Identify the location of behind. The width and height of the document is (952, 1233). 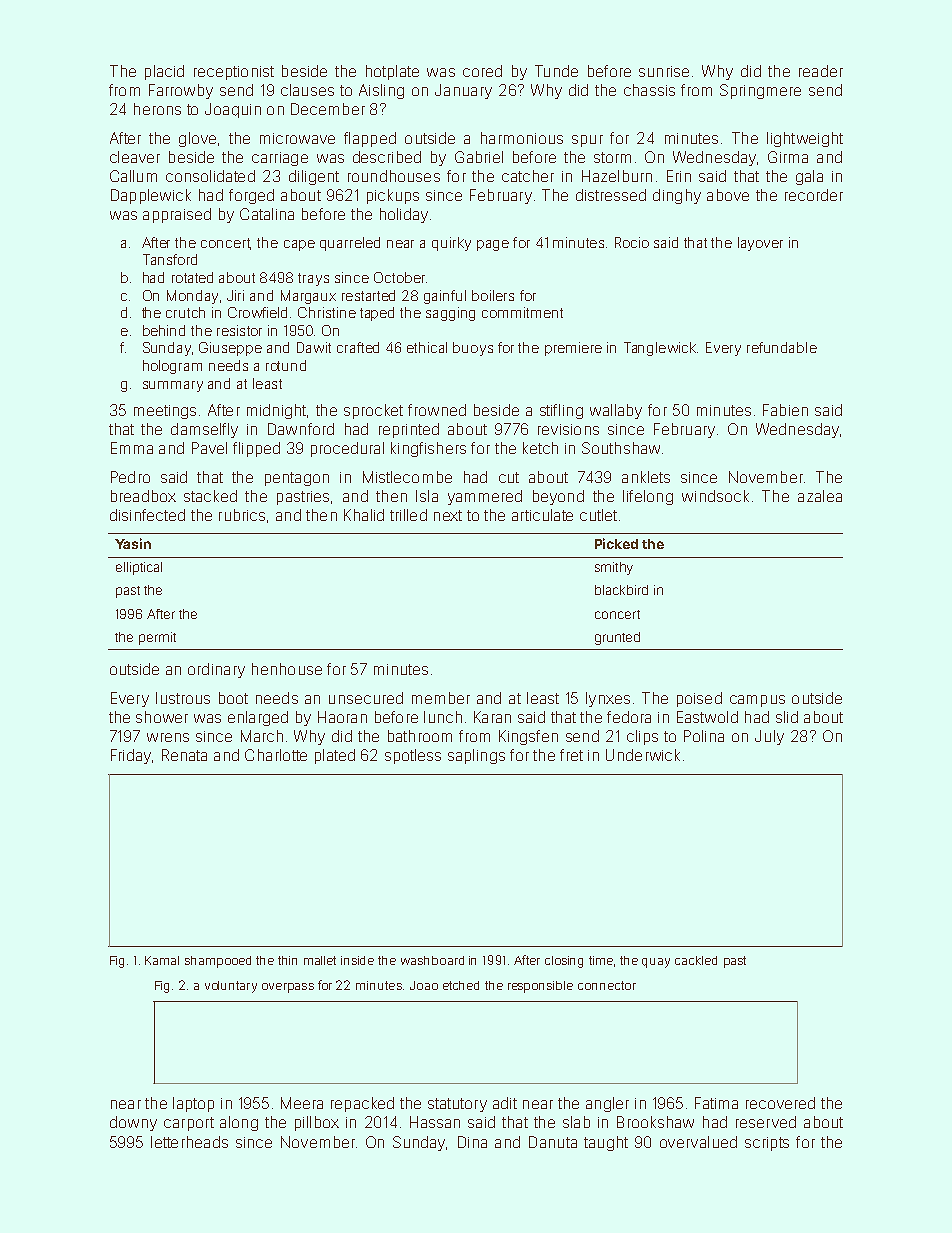
(164, 330).
